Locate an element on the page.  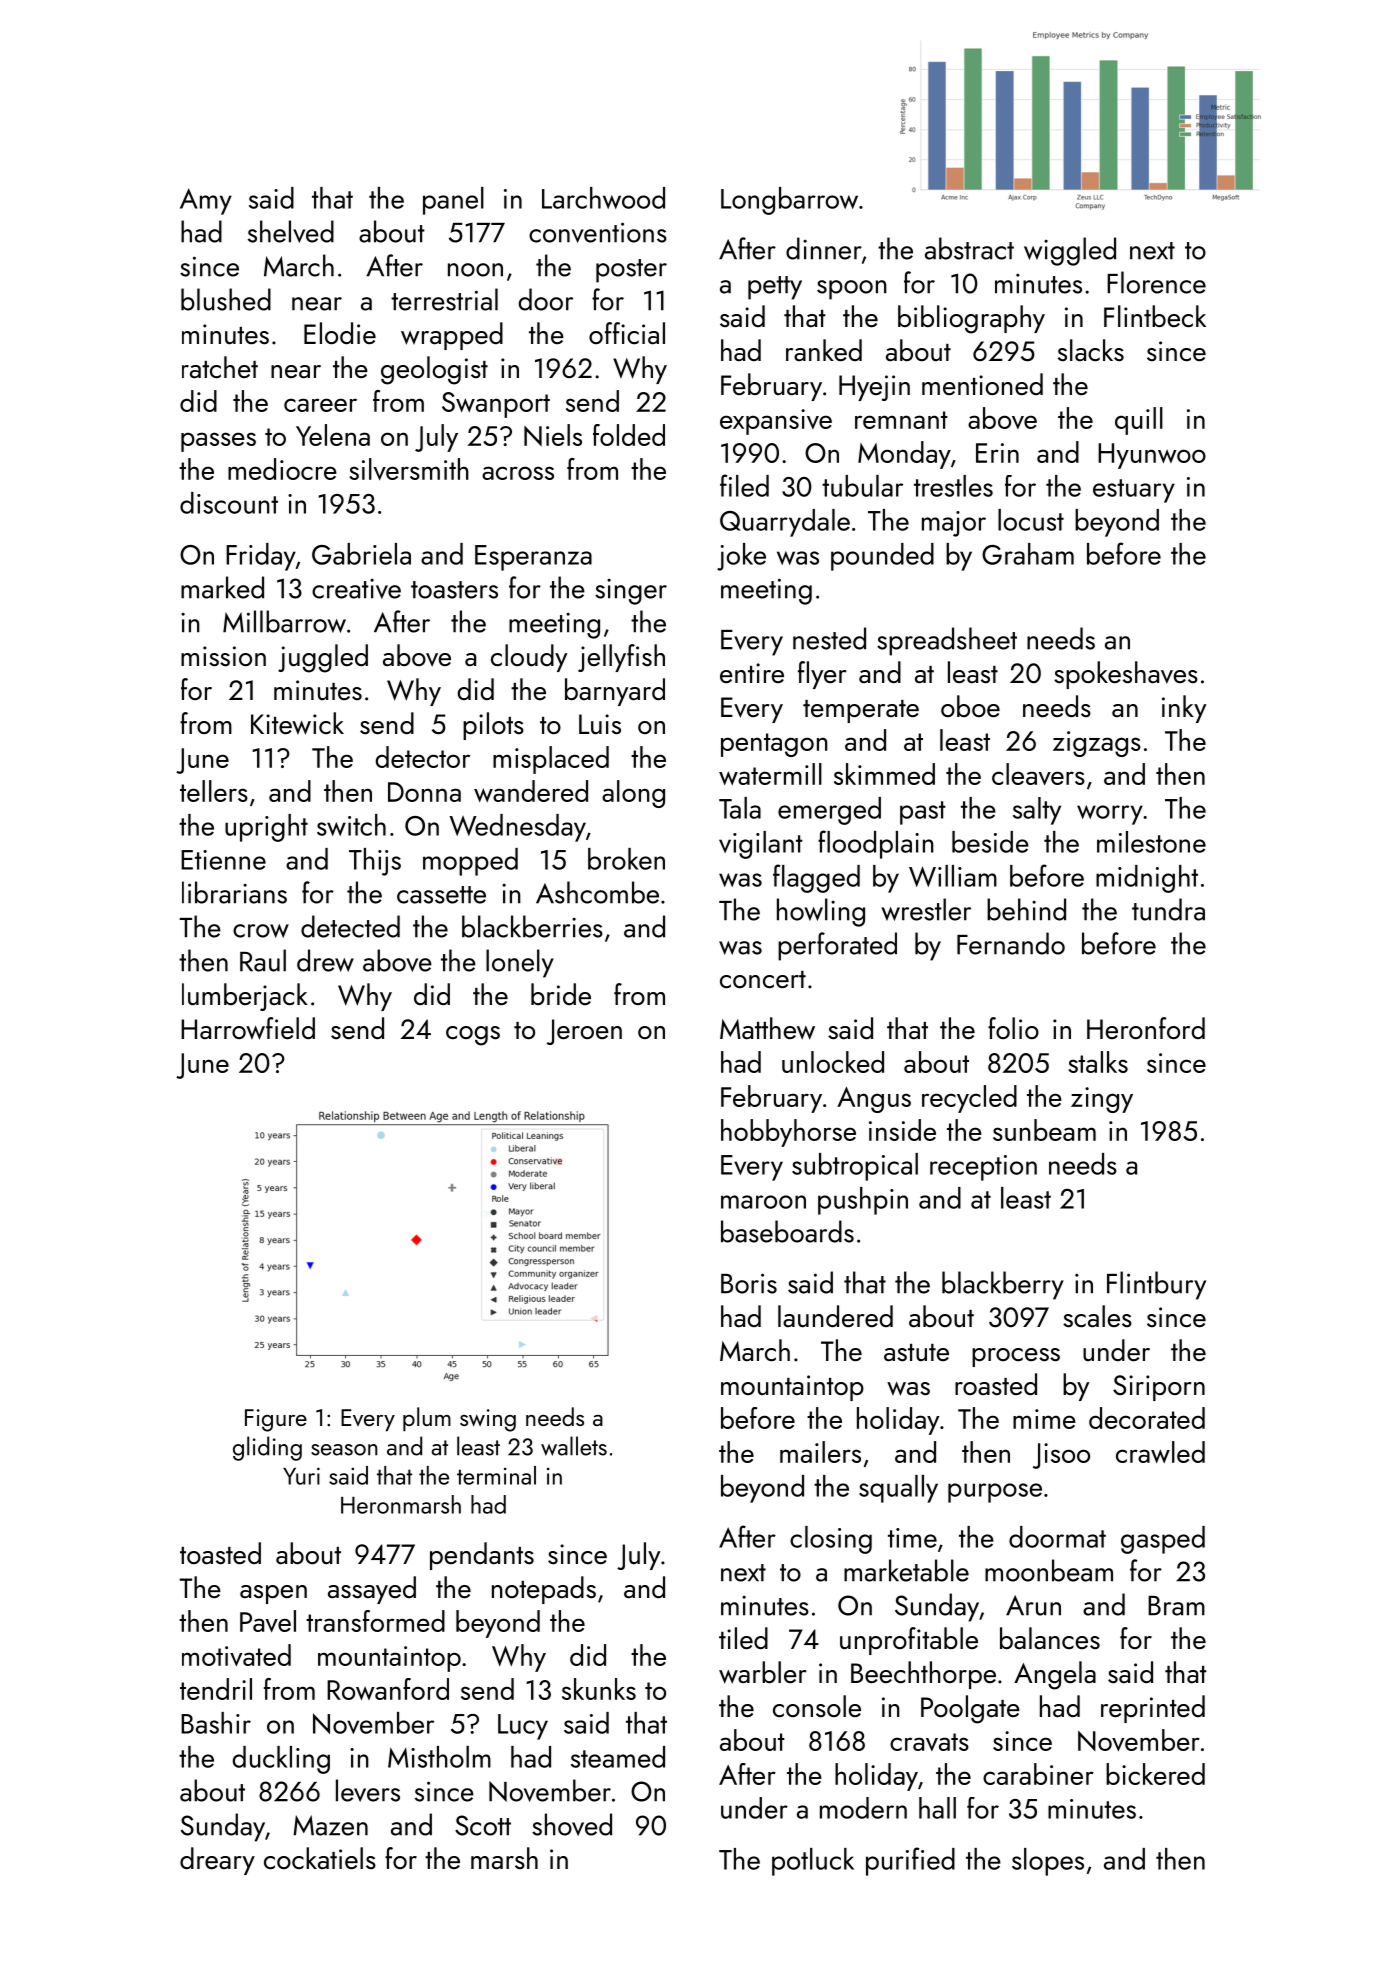
blackberry is located at coordinates (1003, 1285).
